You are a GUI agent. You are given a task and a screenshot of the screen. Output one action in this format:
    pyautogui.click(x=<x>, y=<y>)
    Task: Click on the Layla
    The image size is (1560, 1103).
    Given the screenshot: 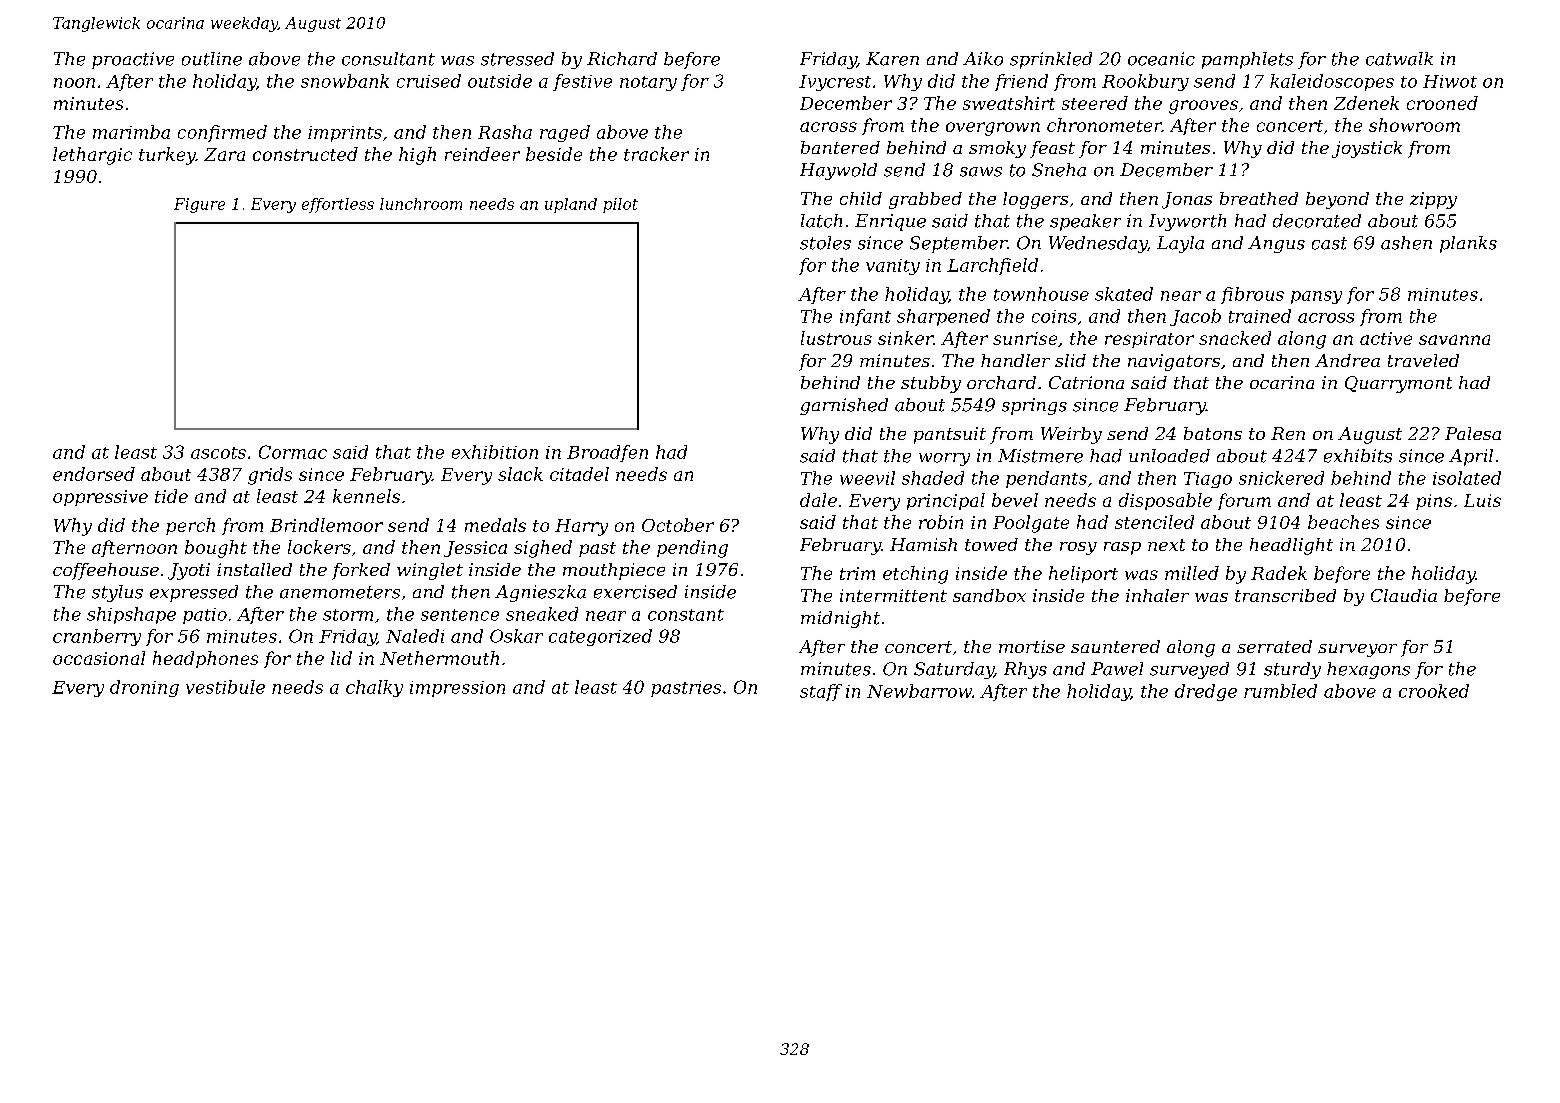 What is the action you would take?
    pyautogui.click(x=1180, y=244)
